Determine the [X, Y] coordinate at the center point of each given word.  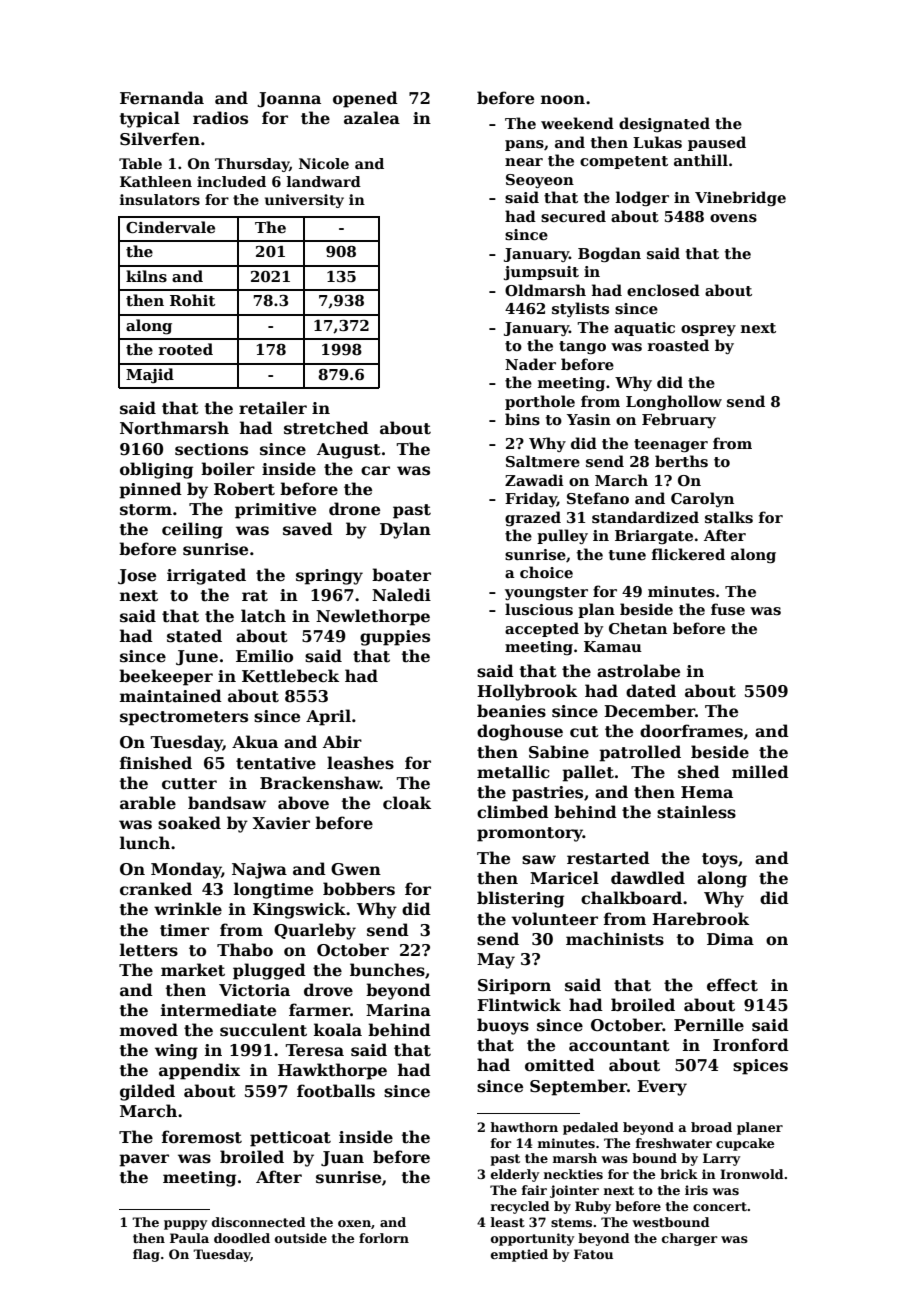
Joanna [289, 100]
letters [149, 950]
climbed [513, 812]
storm [146, 510]
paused [717, 143]
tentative [276, 763]
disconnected [259, 1222]
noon [563, 100]
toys [720, 860]
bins [522, 419]
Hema [707, 792]
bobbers [359, 889]
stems [571, 1222]
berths [681, 461]
